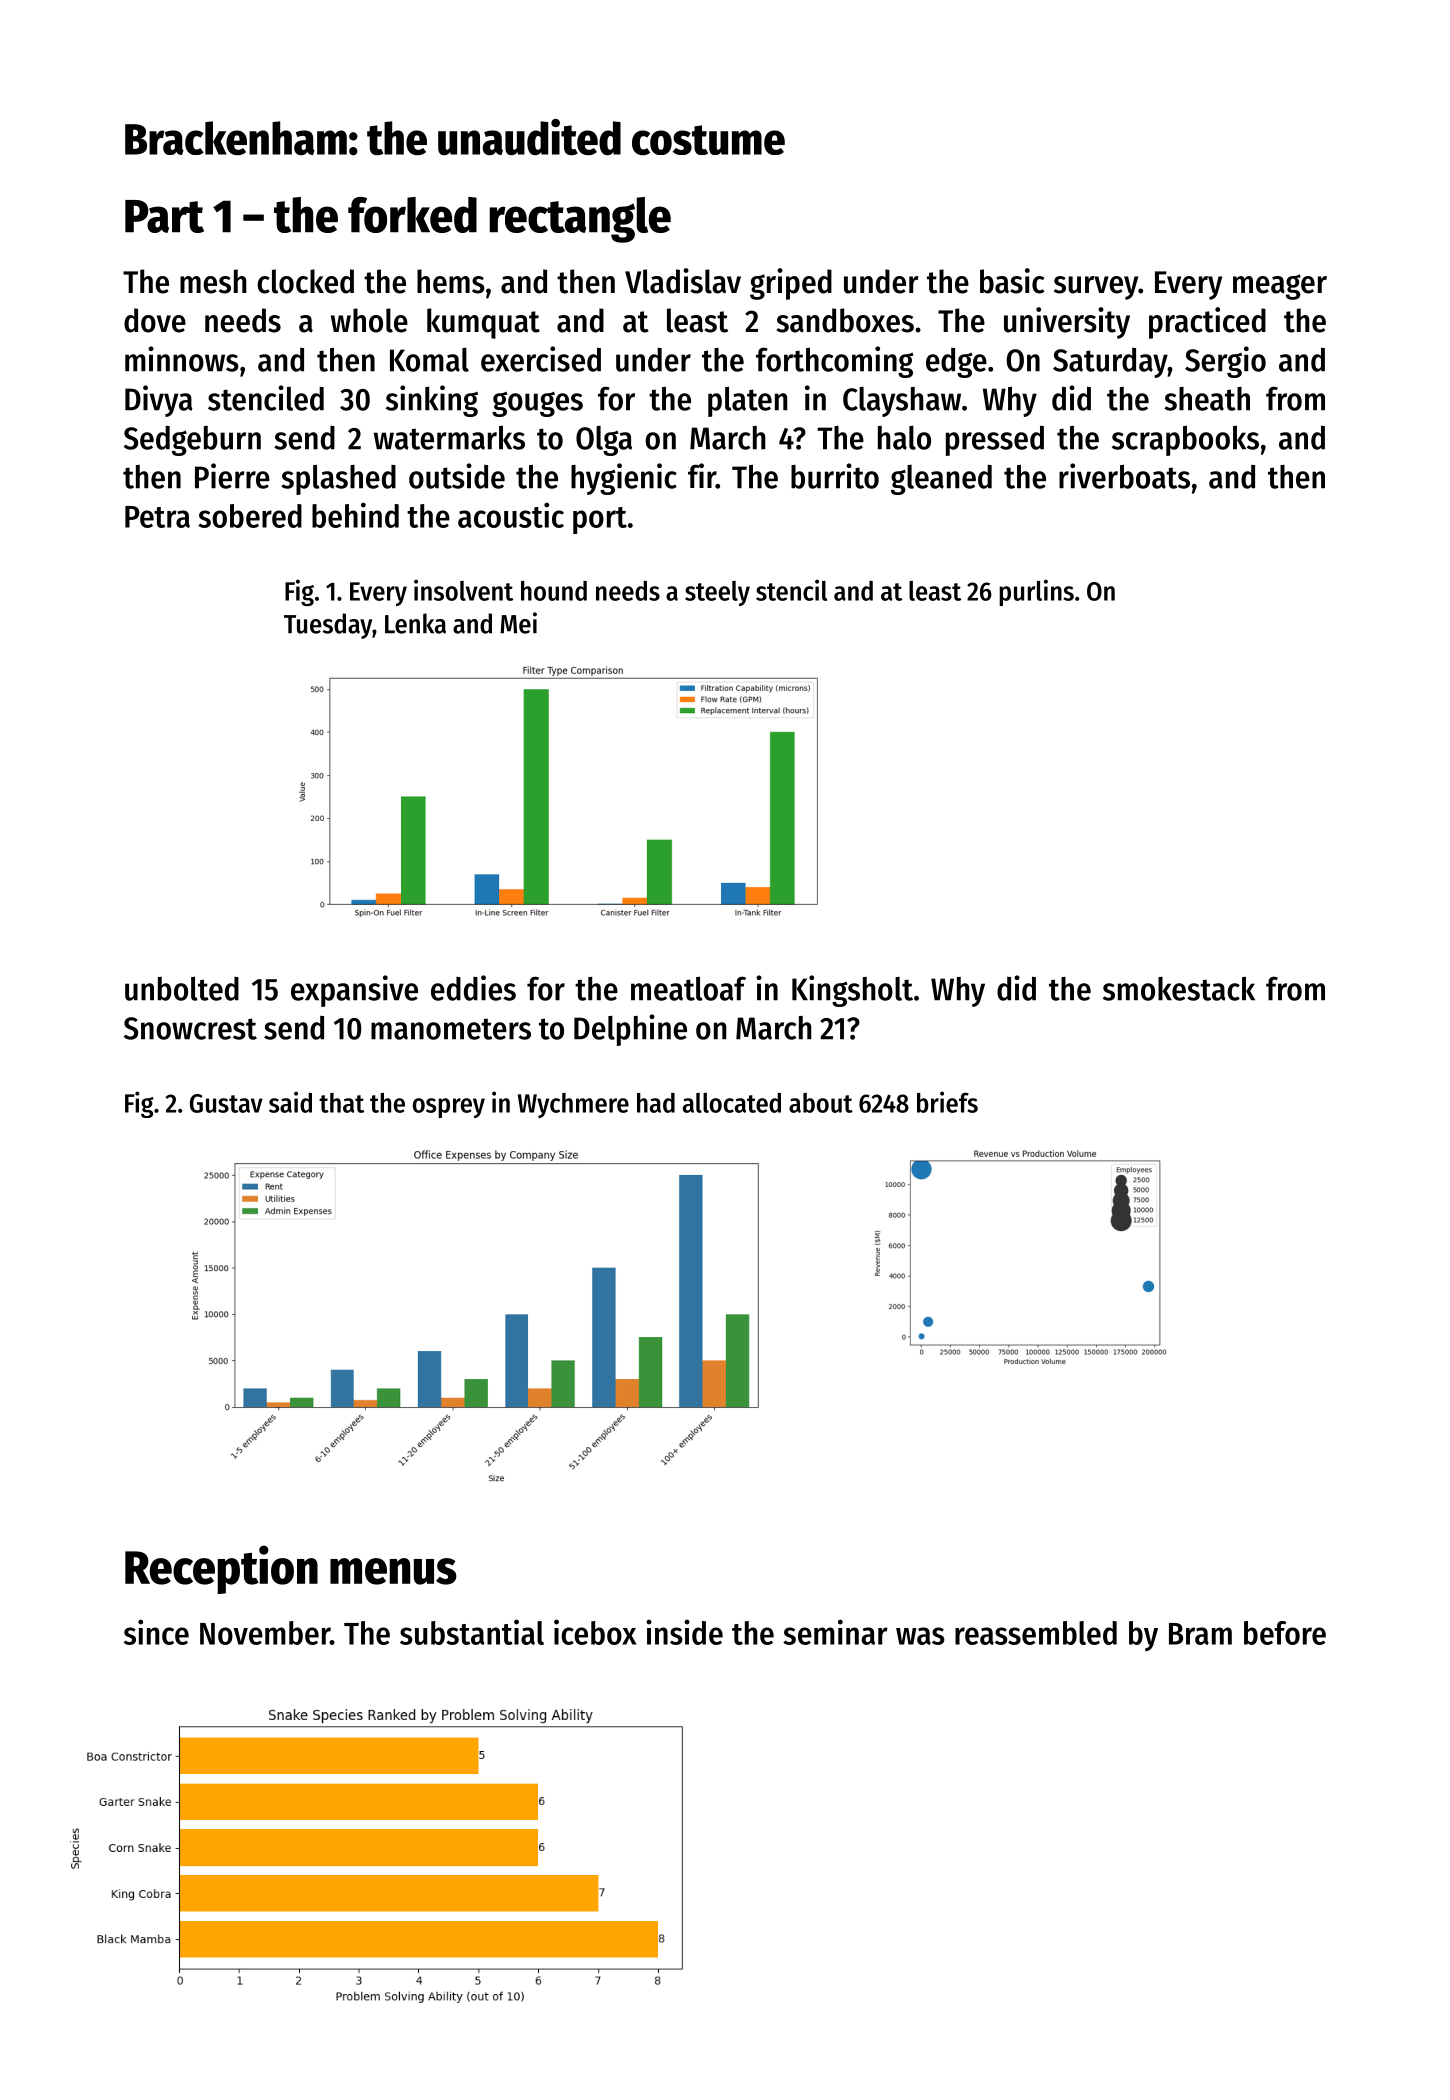 The image size is (1450, 2100). What do you see at coordinates (1124, 476) in the page?
I see `riverboats` at bounding box center [1124, 476].
